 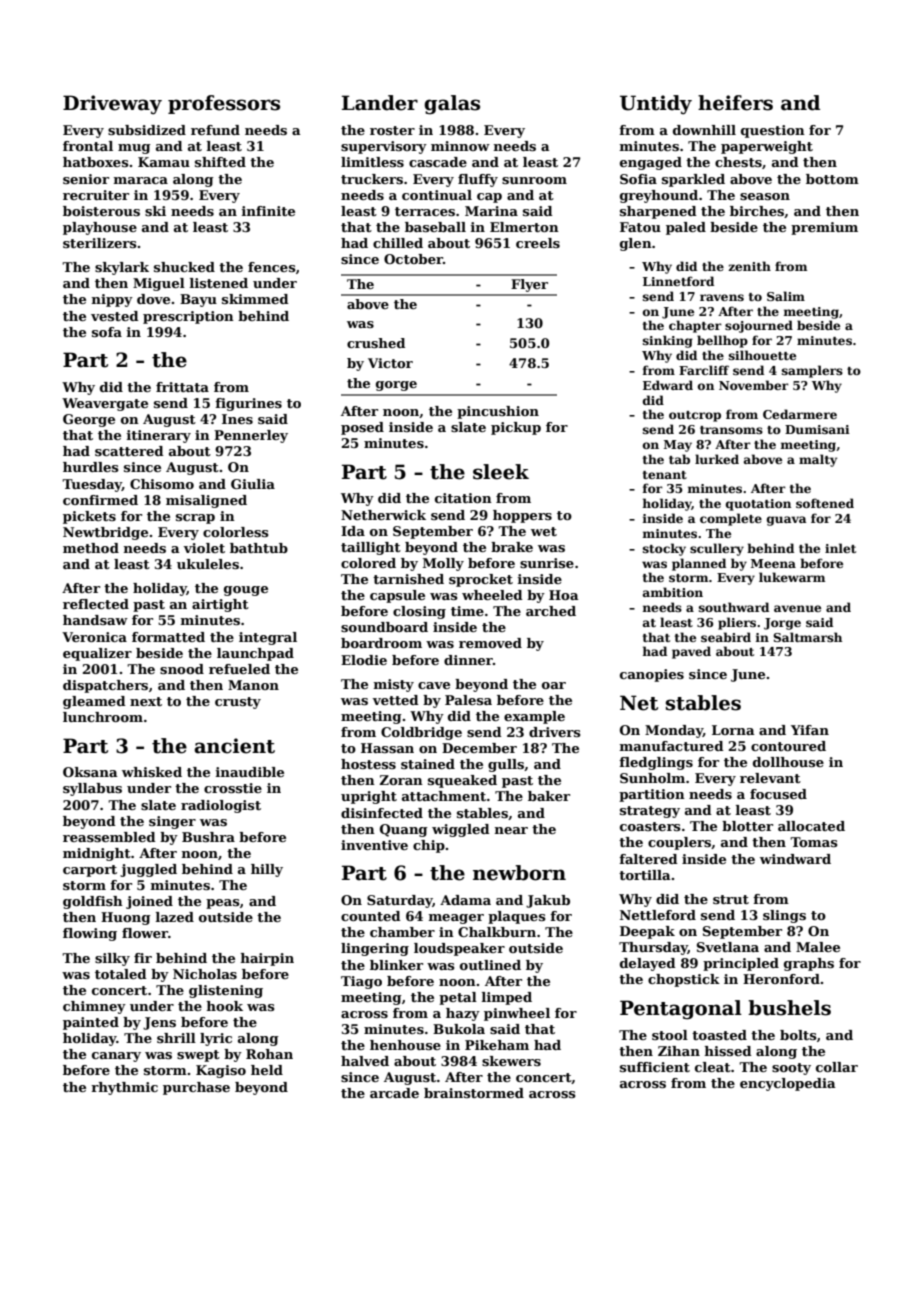 What do you see at coordinates (121, 974) in the screenshot?
I see `totaled` at bounding box center [121, 974].
